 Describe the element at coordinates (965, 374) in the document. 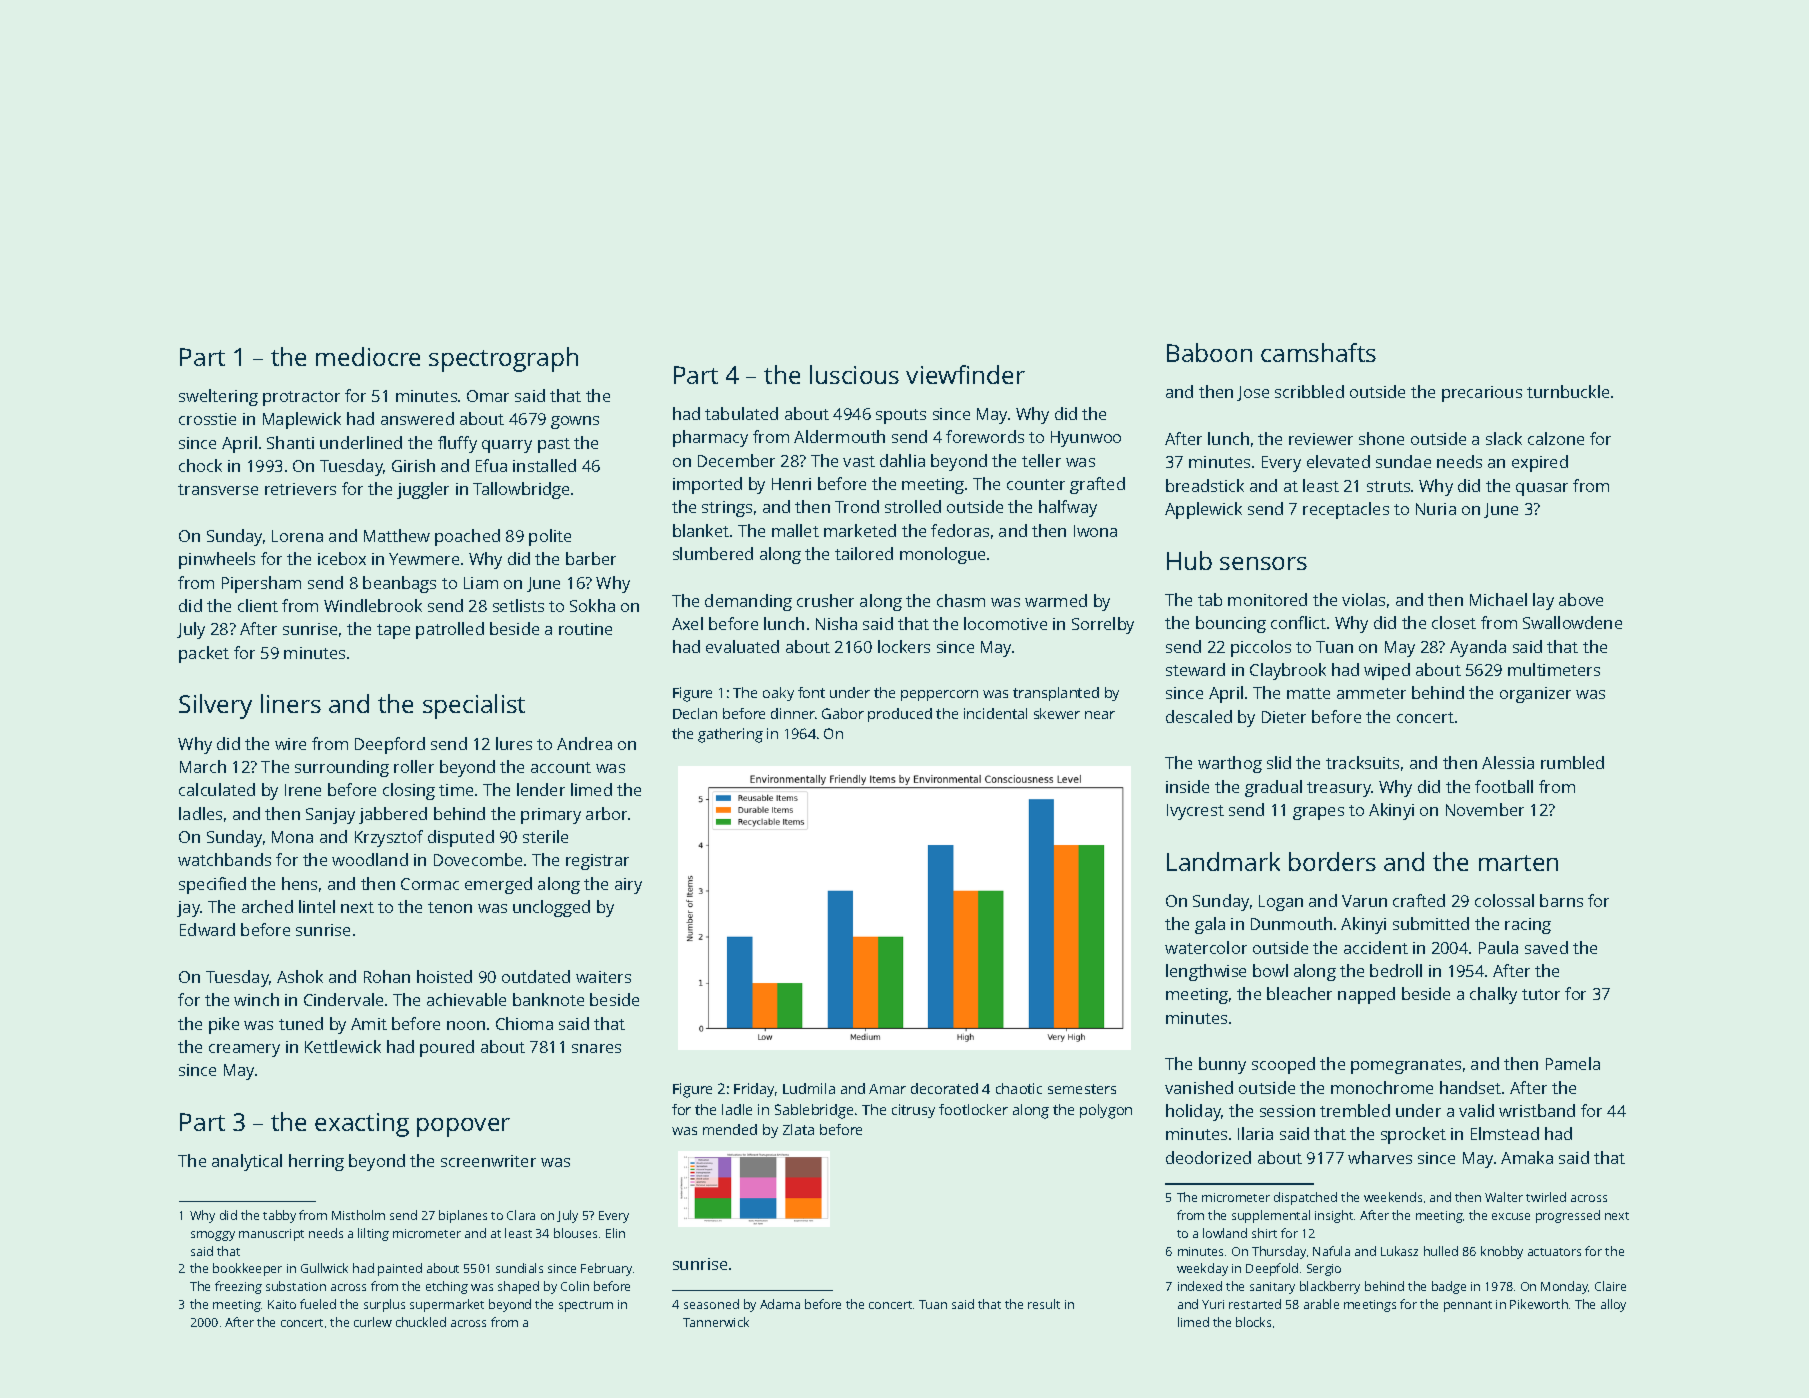

I see `viewfinder` at that location.
